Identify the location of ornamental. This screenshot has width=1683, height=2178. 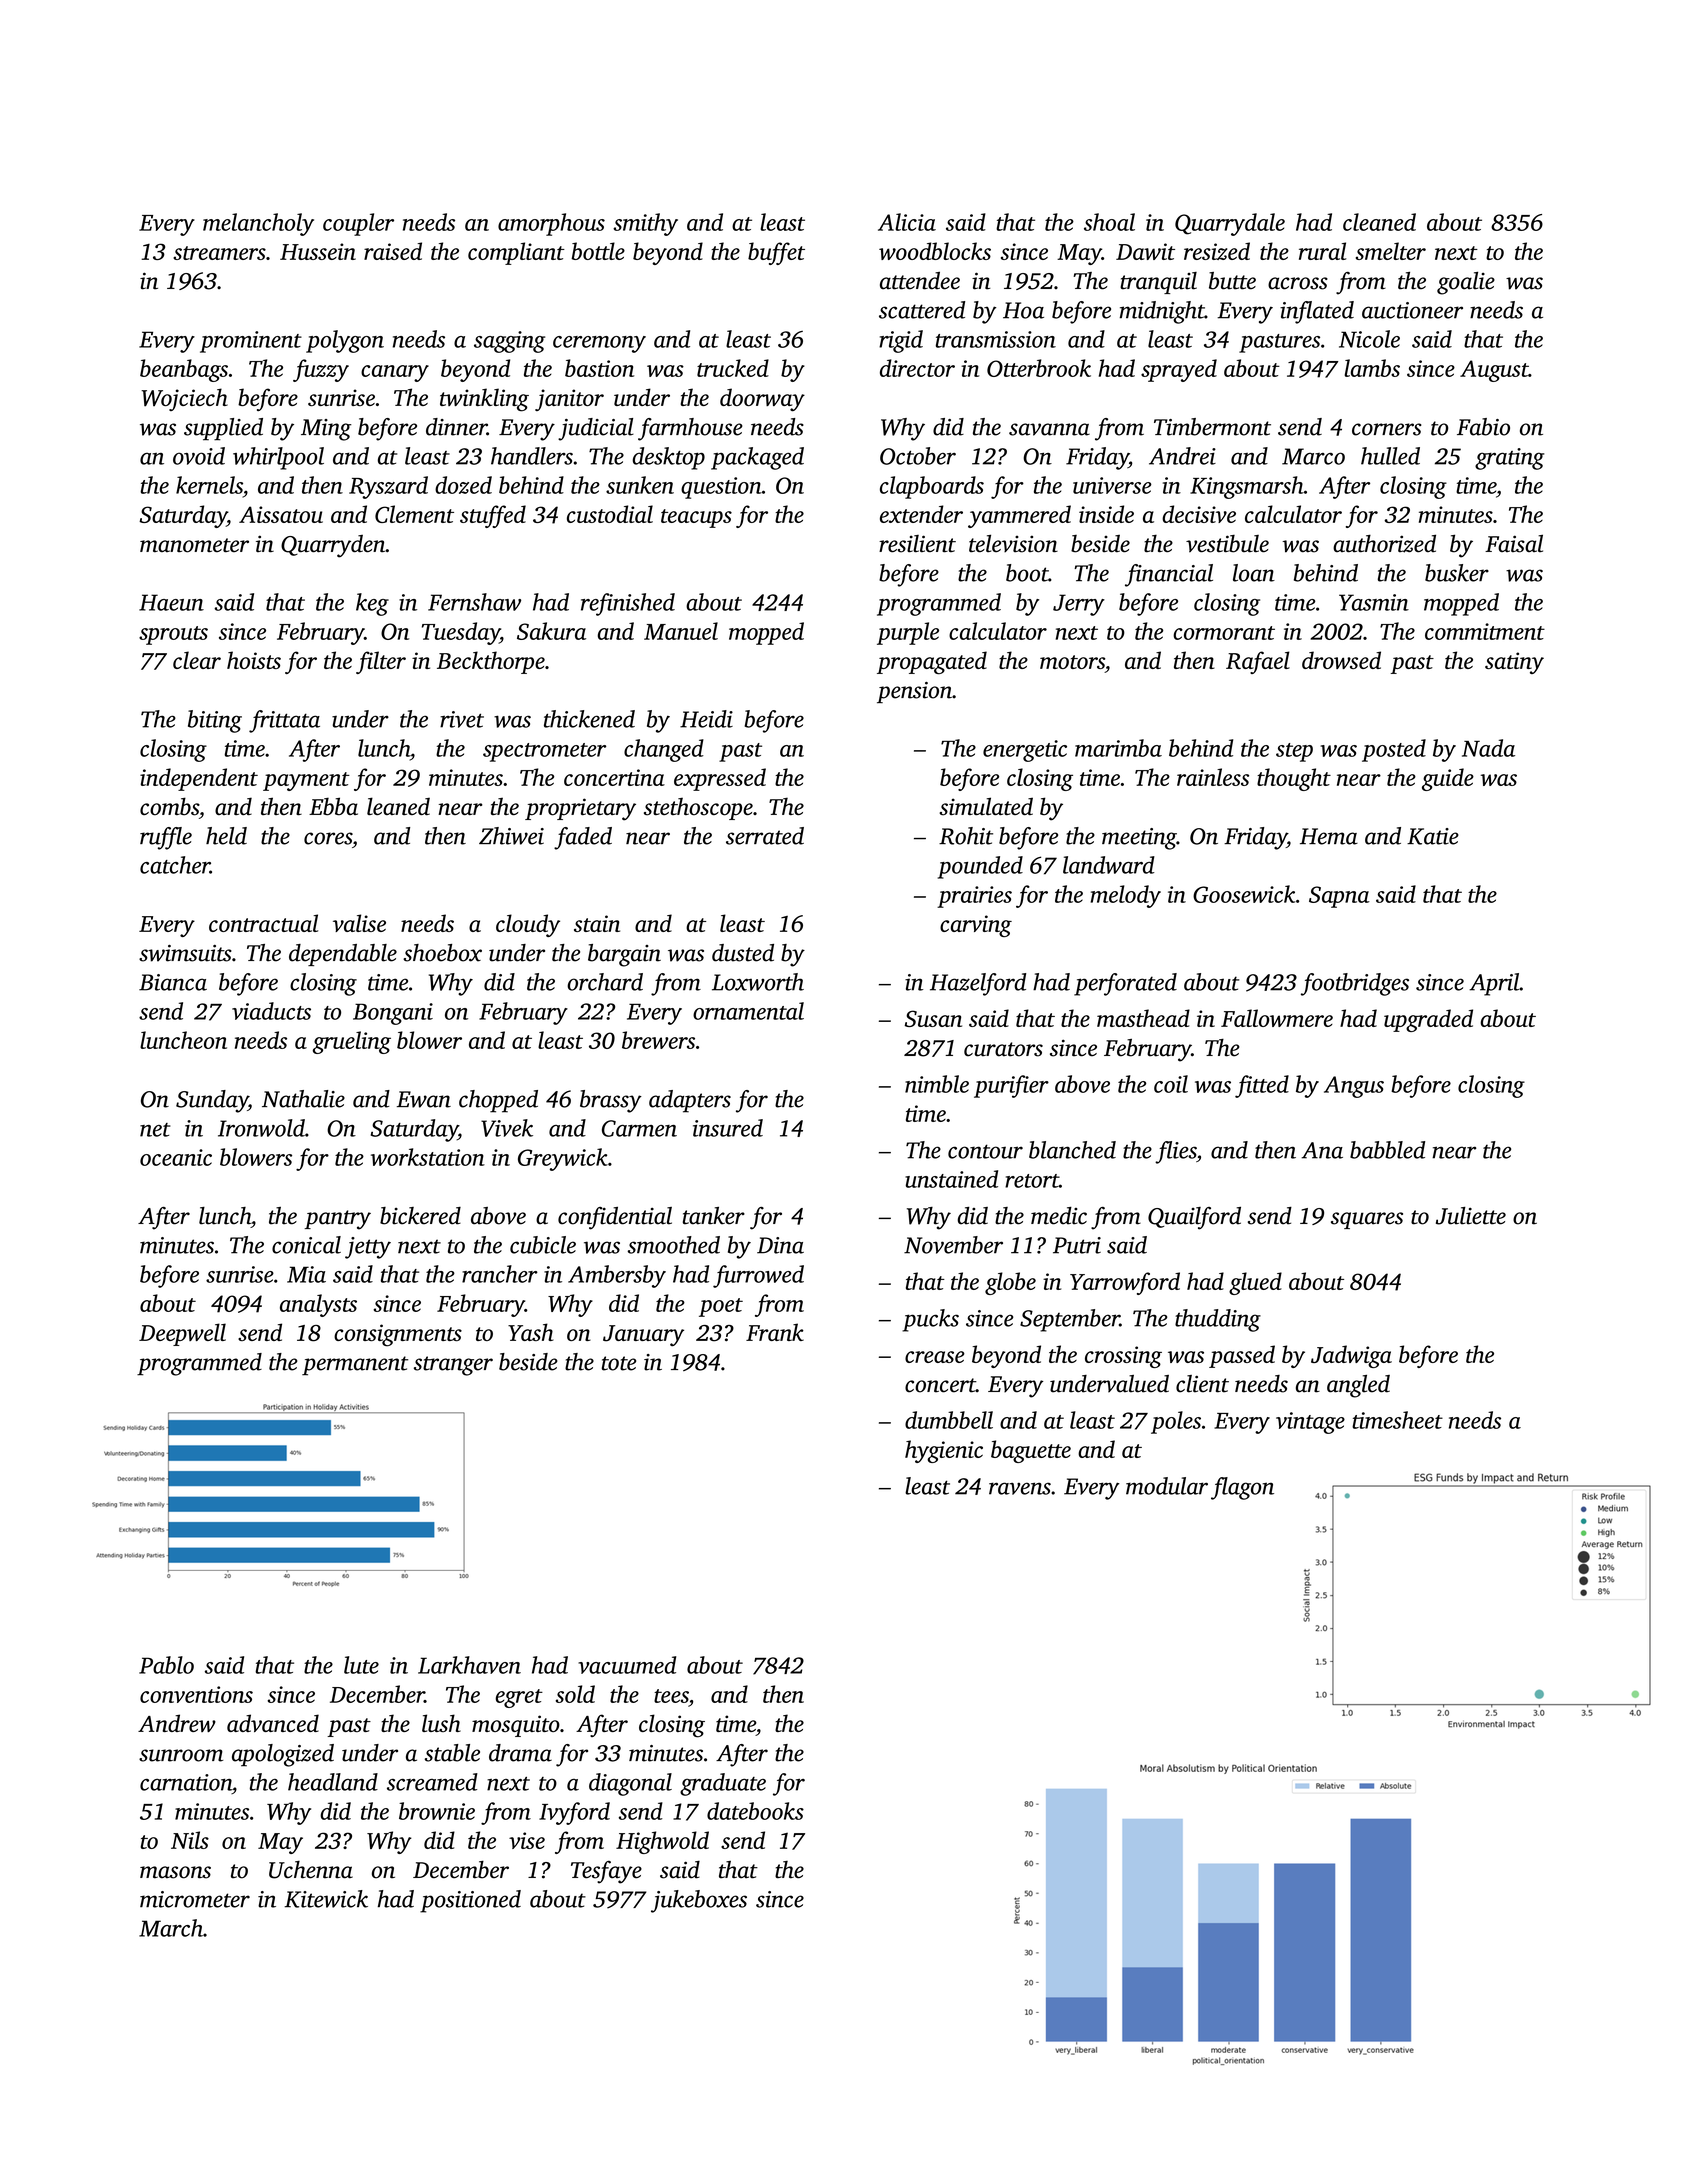
(748, 1011).
